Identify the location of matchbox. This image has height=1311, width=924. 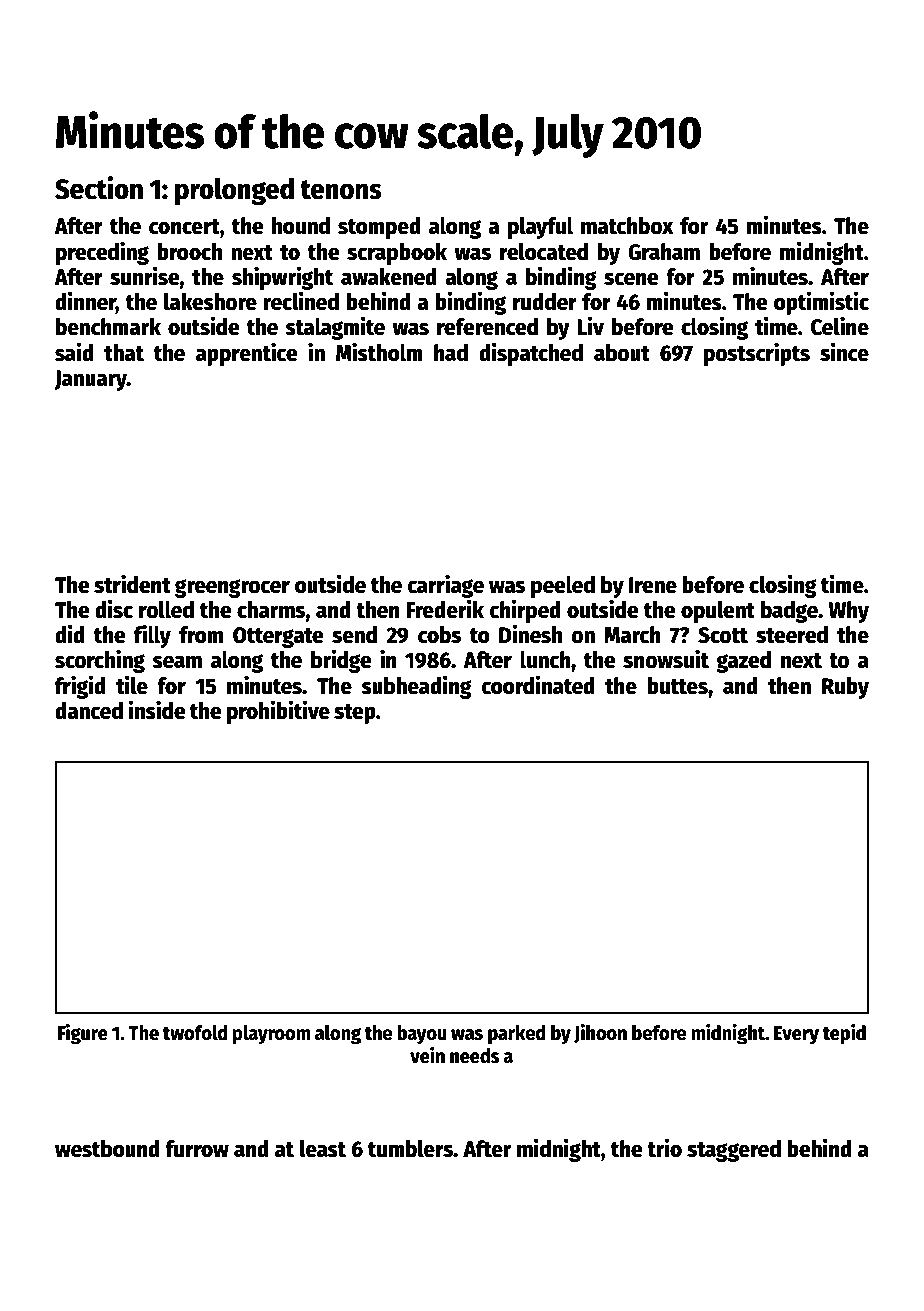
(627, 226).
